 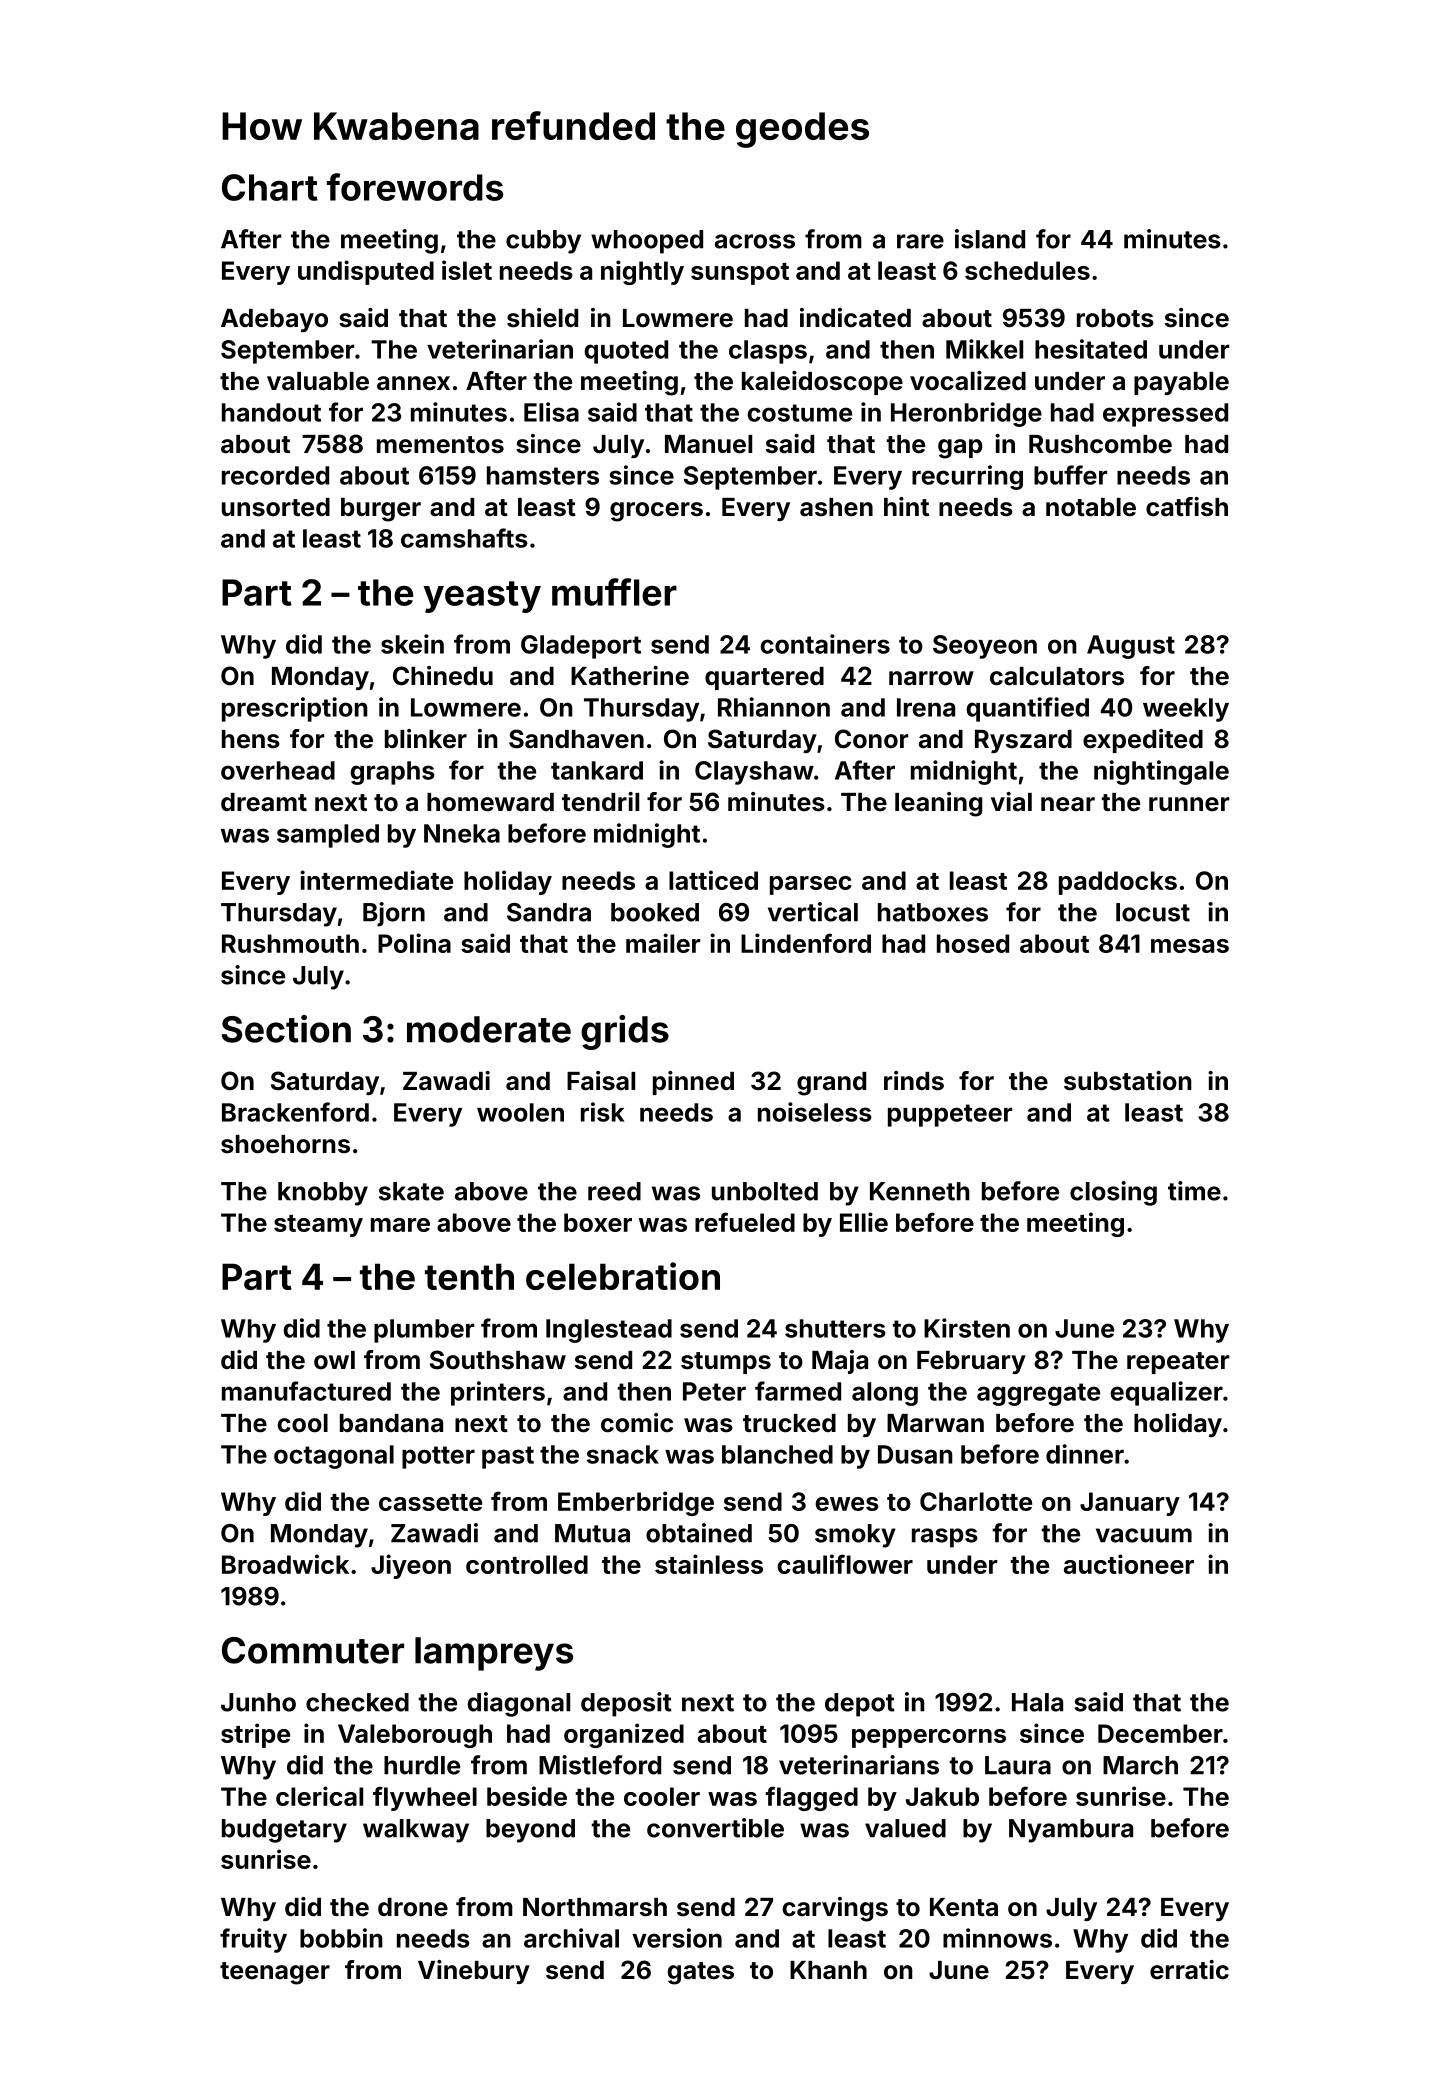 What do you see at coordinates (1189, 1970) in the screenshot?
I see `erratic` at bounding box center [1189, 1970].
